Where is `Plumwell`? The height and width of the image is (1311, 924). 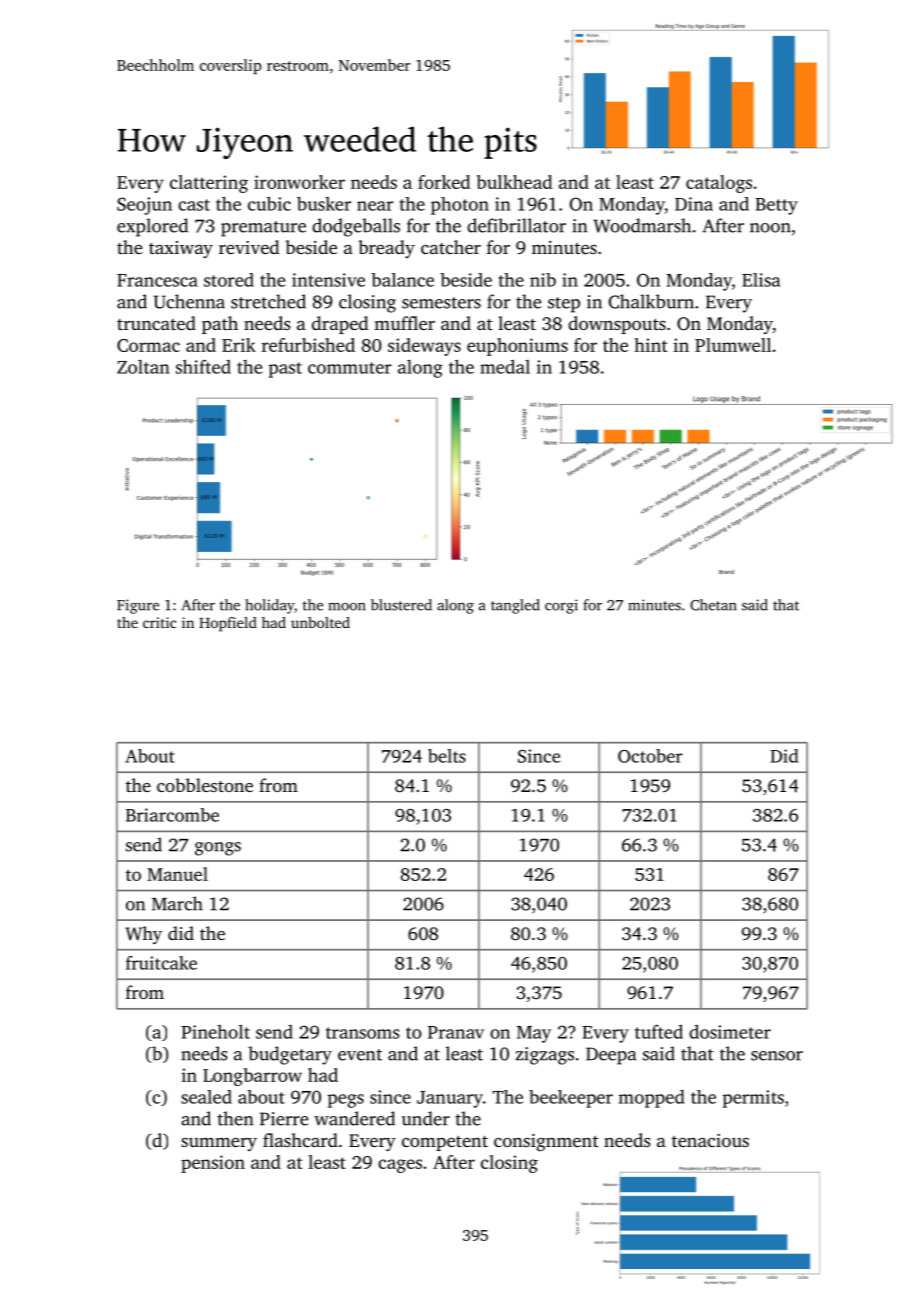
Plumwell is located at coordinates (733, 345).
